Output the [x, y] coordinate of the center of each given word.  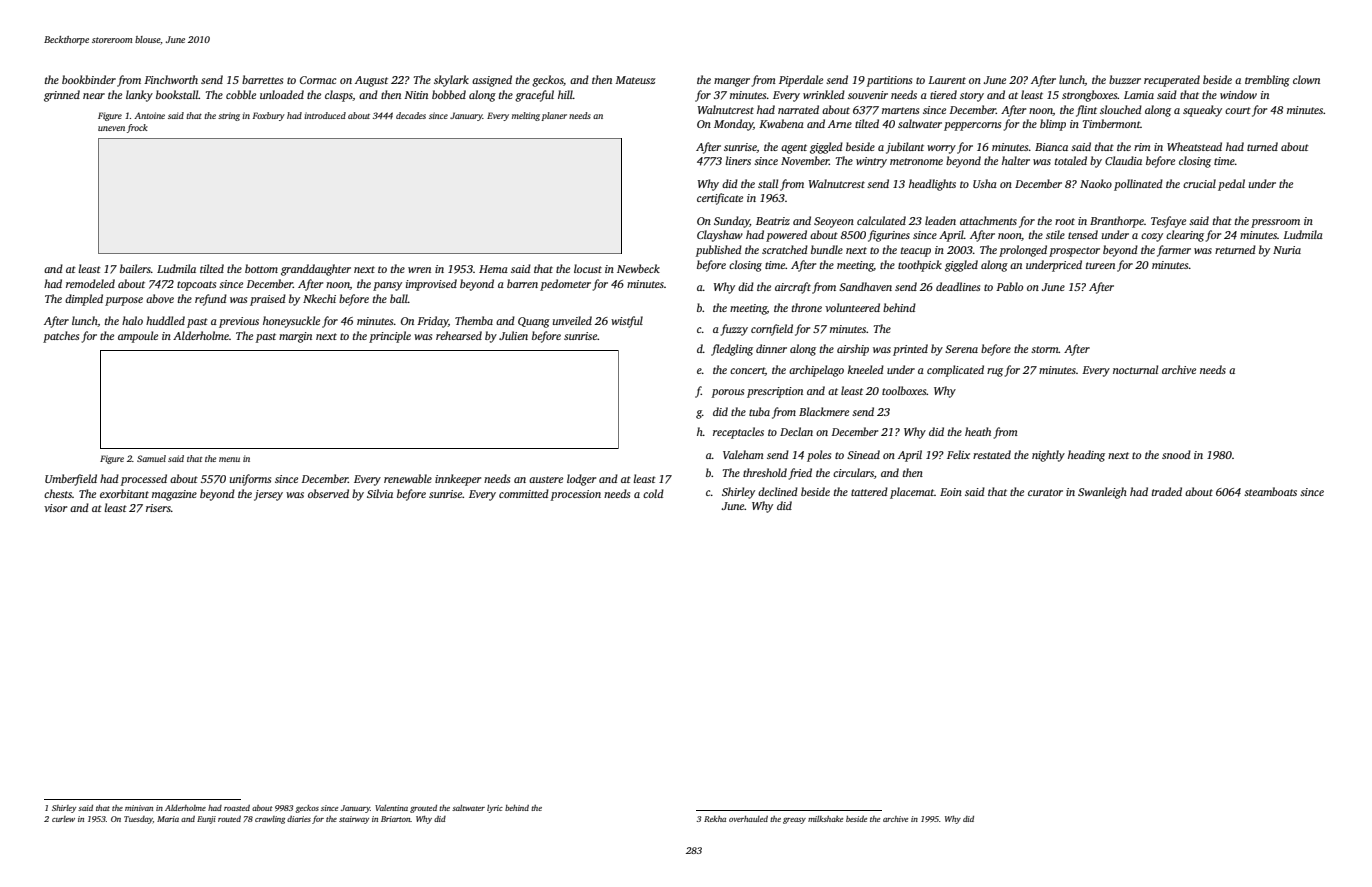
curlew [63, 819]
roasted [237, 808]
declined [778, 491]
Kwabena [781, 123]
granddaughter [316, 270]
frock [137, 128]
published [719, 251]
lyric [495, 809]
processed [144, 480]
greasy [794, 821]
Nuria [1287, 250]
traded [1167, 491]
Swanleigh [1102, 493]
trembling [1267, 81]
